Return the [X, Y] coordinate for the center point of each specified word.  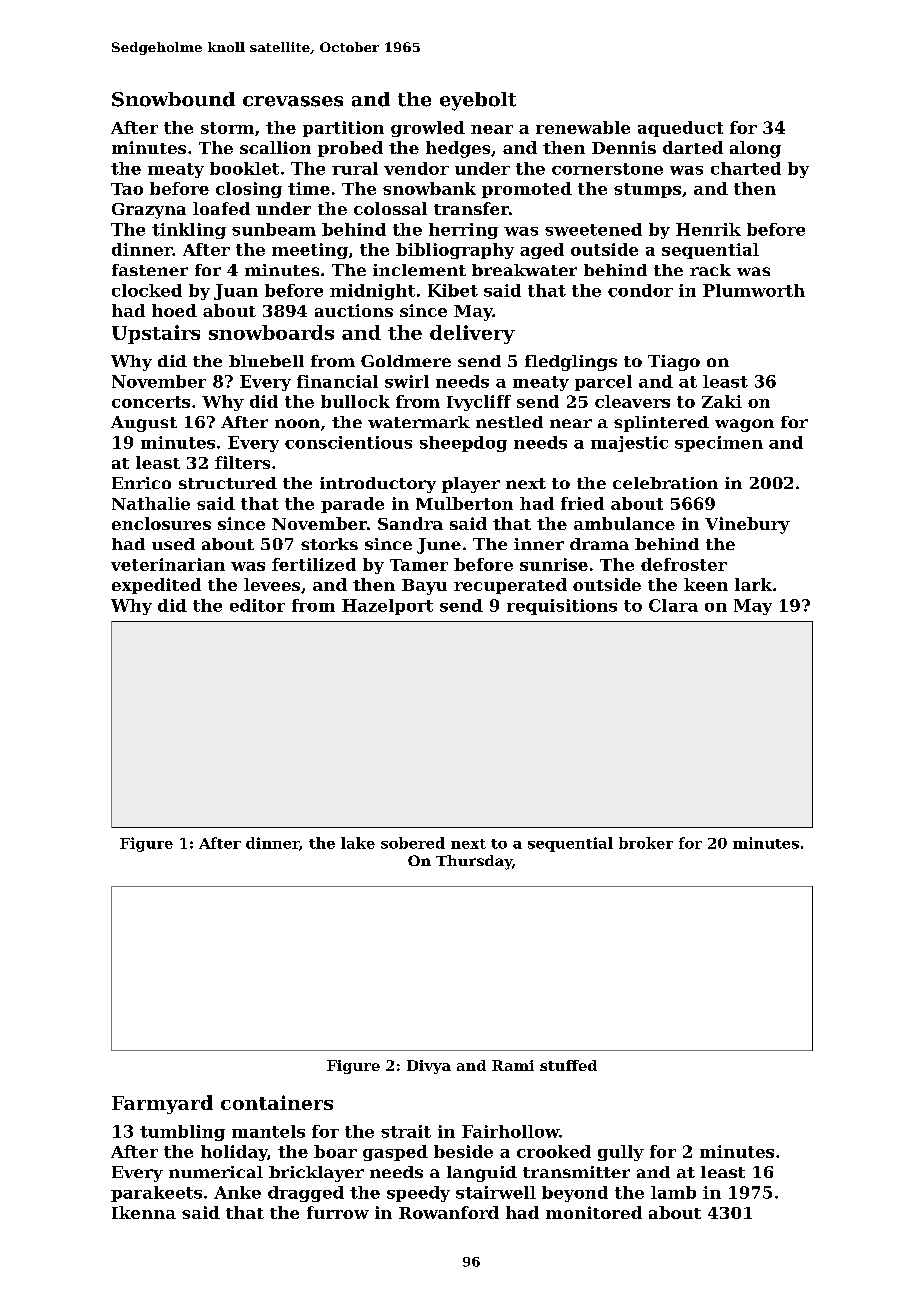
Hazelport [387, 607]
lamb [673, 1192]
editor [257, 605]
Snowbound [173, 99]
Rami [513, 1065]
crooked [554, 1151]
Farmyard [162, 1104]
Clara [673, 605]
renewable [583, 127]
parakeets [156, 1194]
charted [746, 168]
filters [242, 462]
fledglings [571, 363]
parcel [603, 383]
